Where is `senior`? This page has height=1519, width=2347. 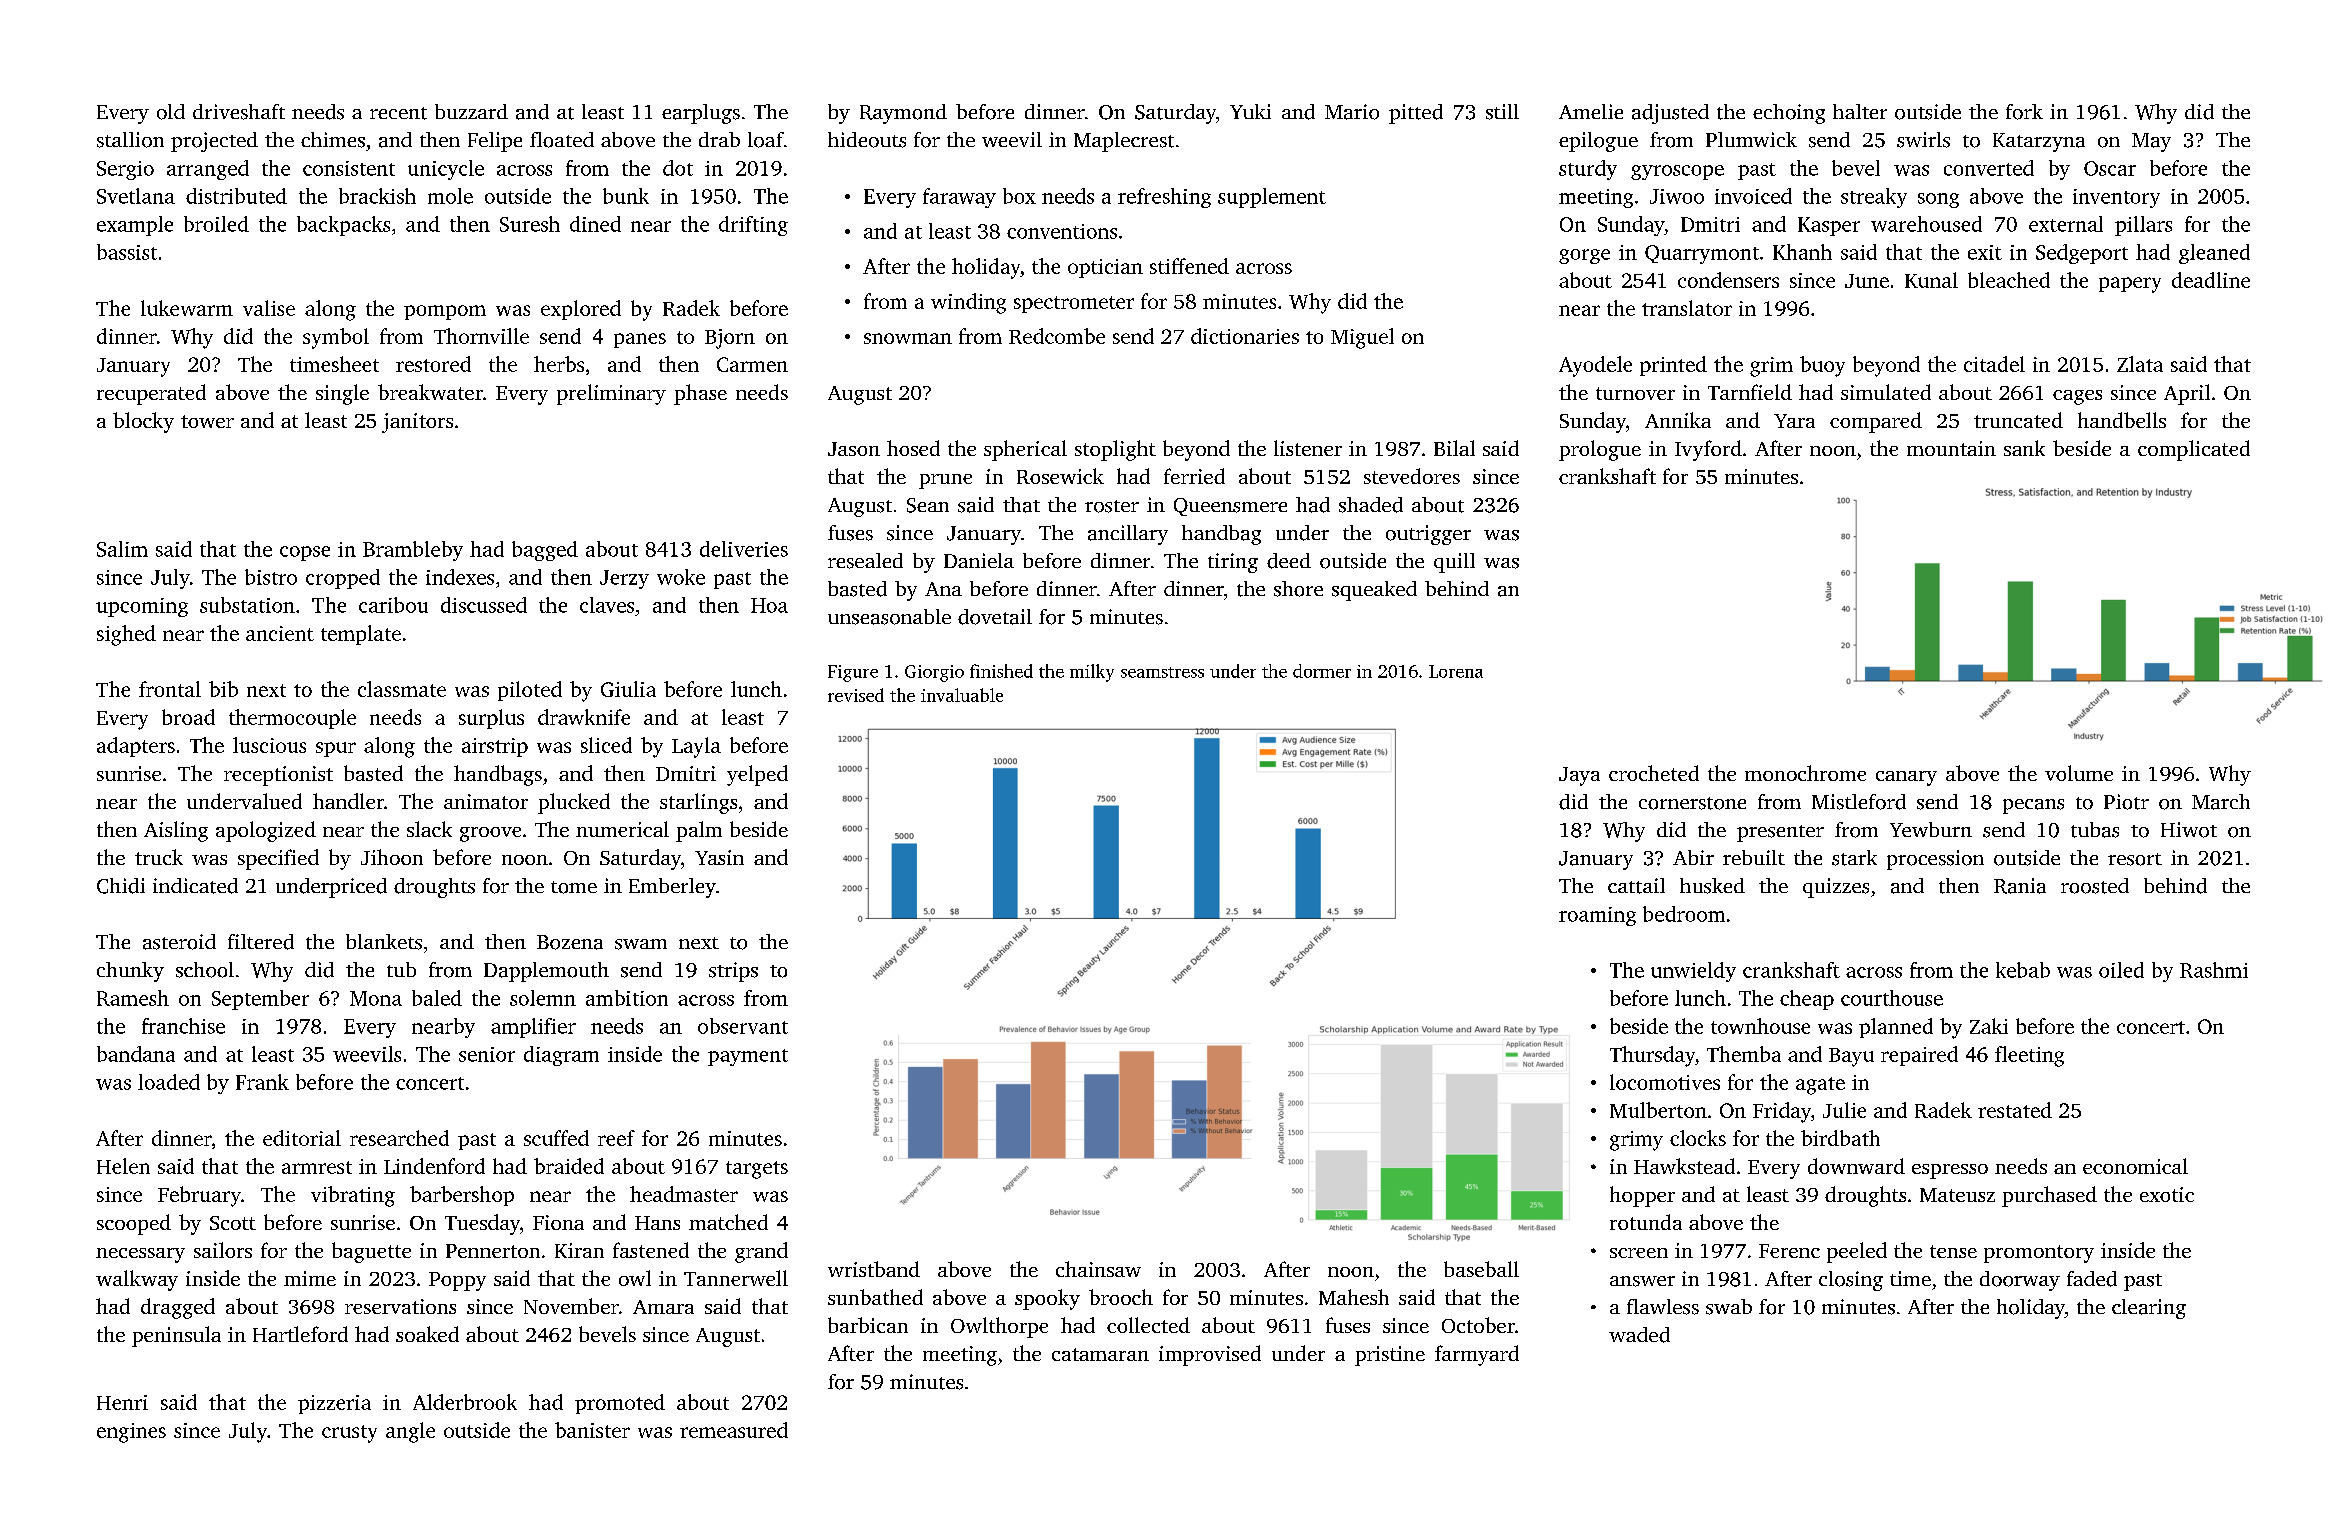 senior is located at coordinates (487, 1054).
